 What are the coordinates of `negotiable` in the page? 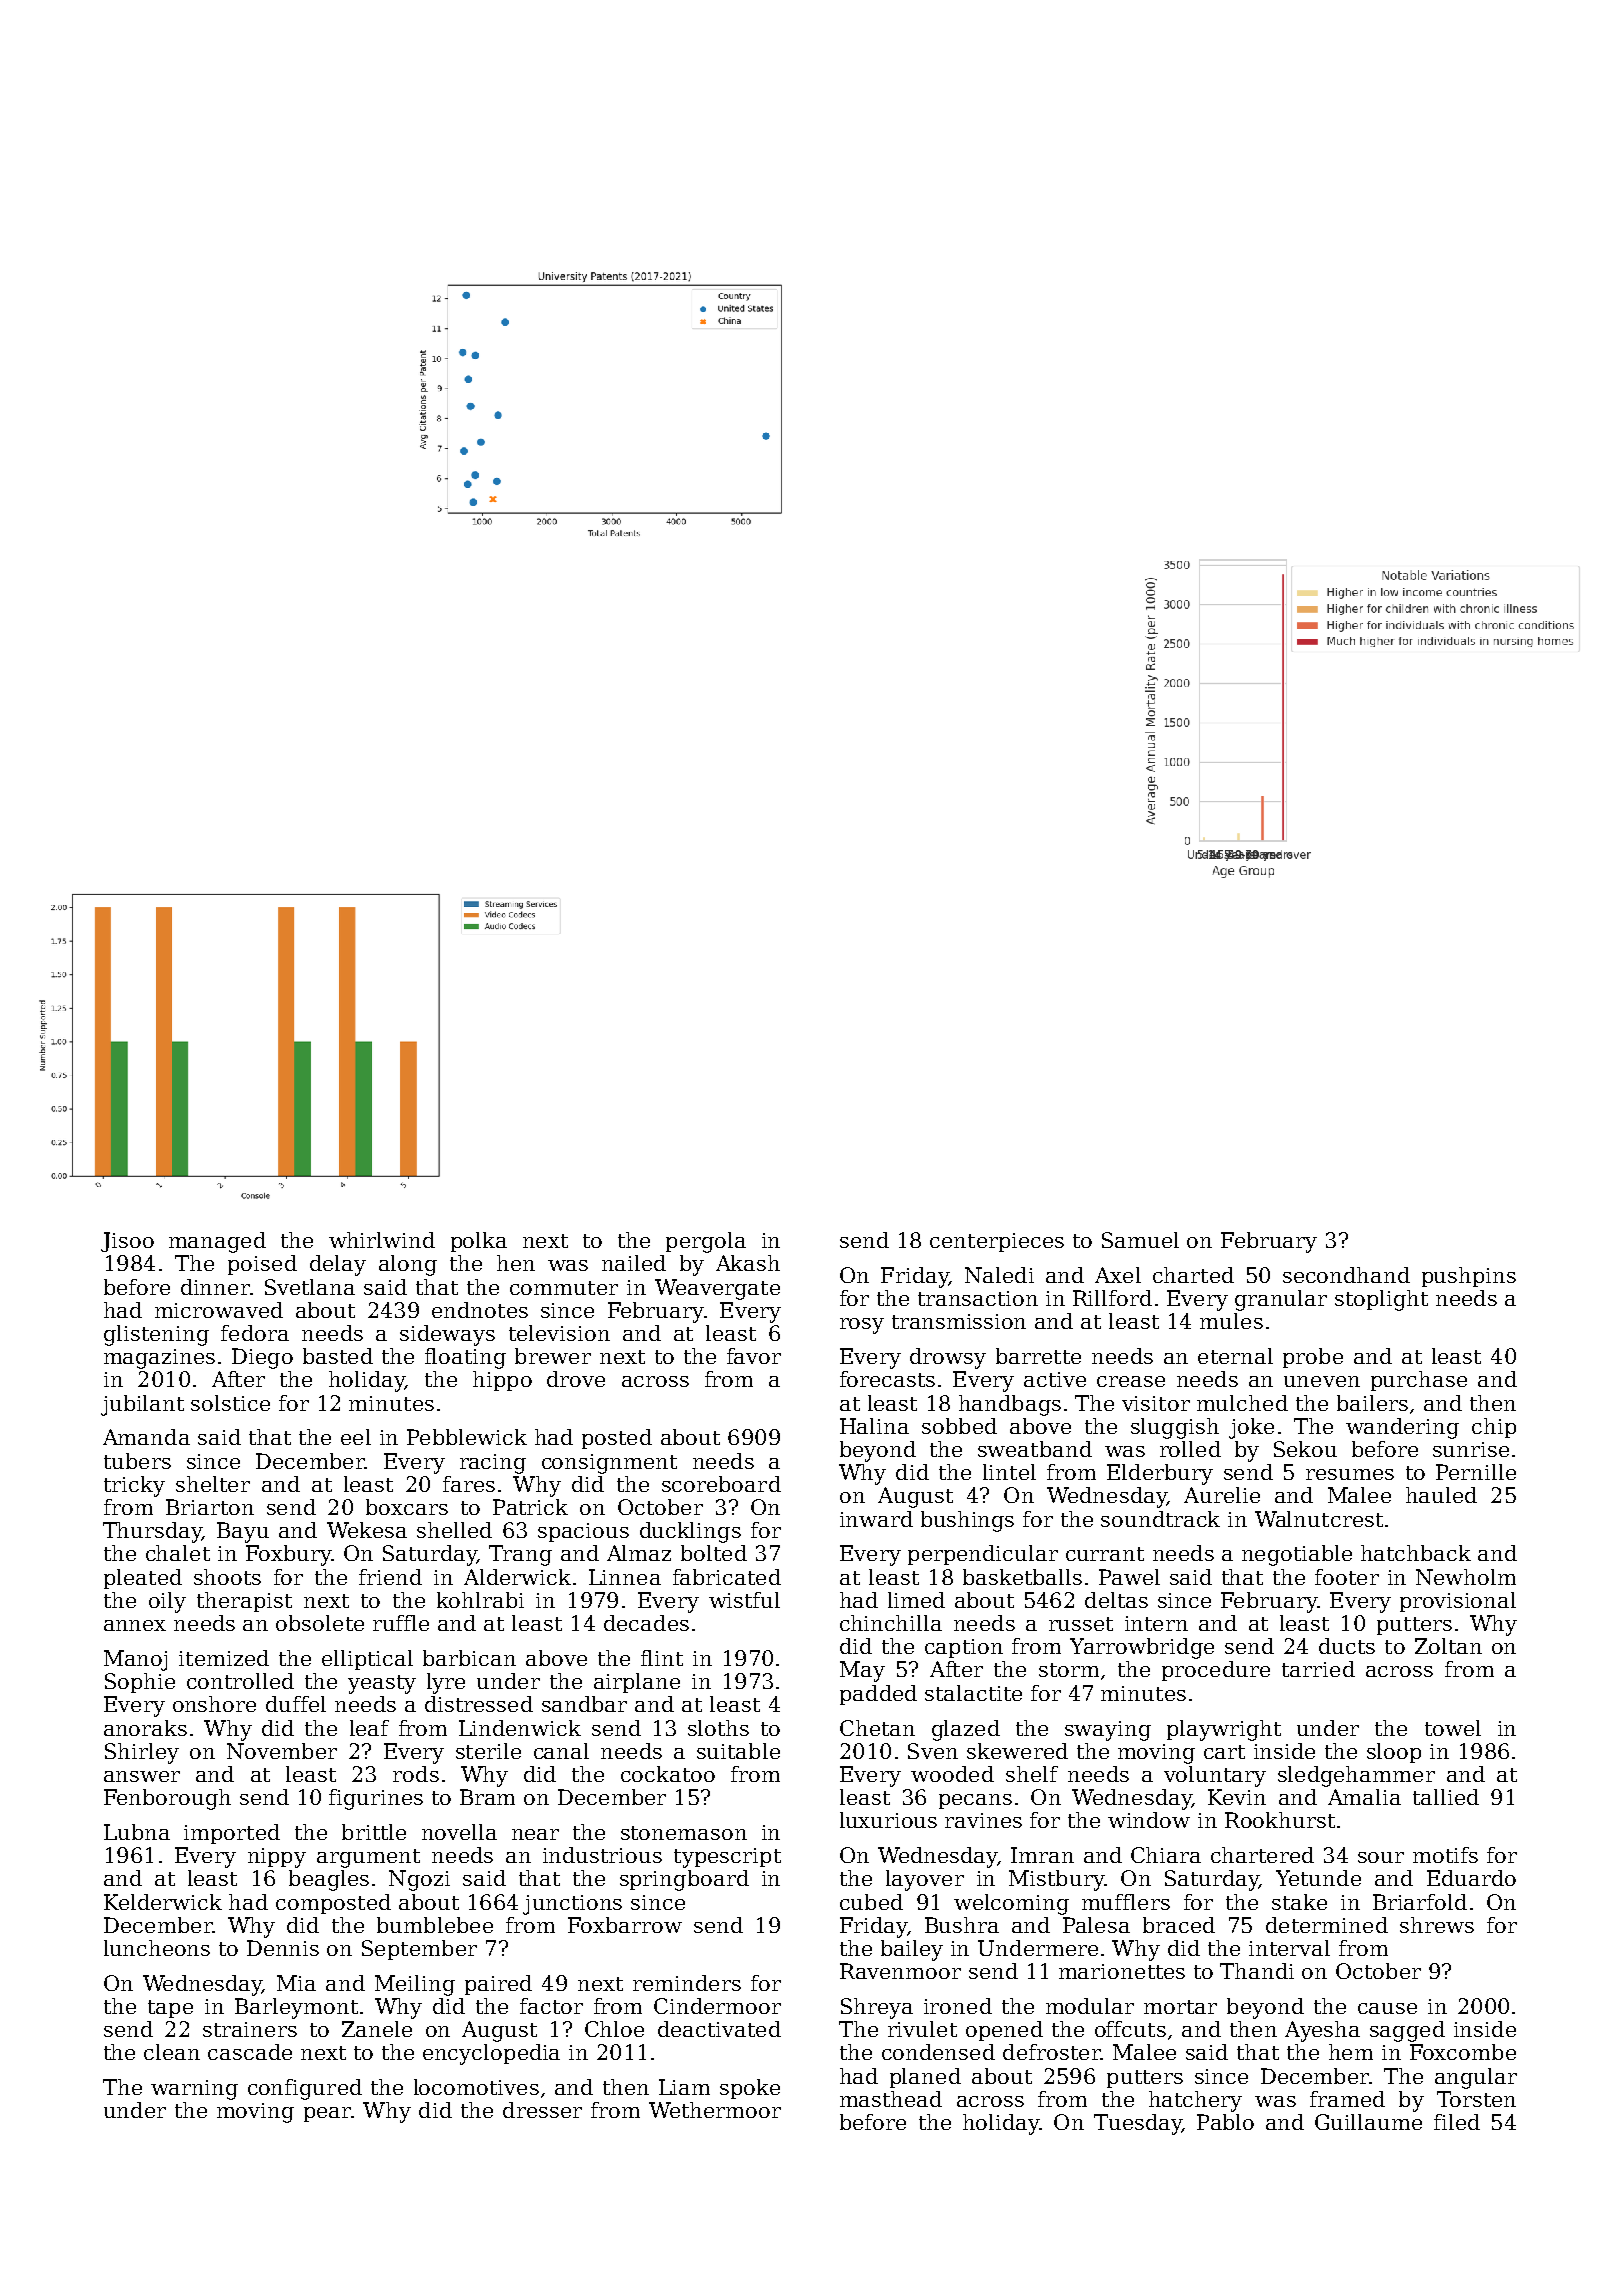 It's located at (1297, 1555).
